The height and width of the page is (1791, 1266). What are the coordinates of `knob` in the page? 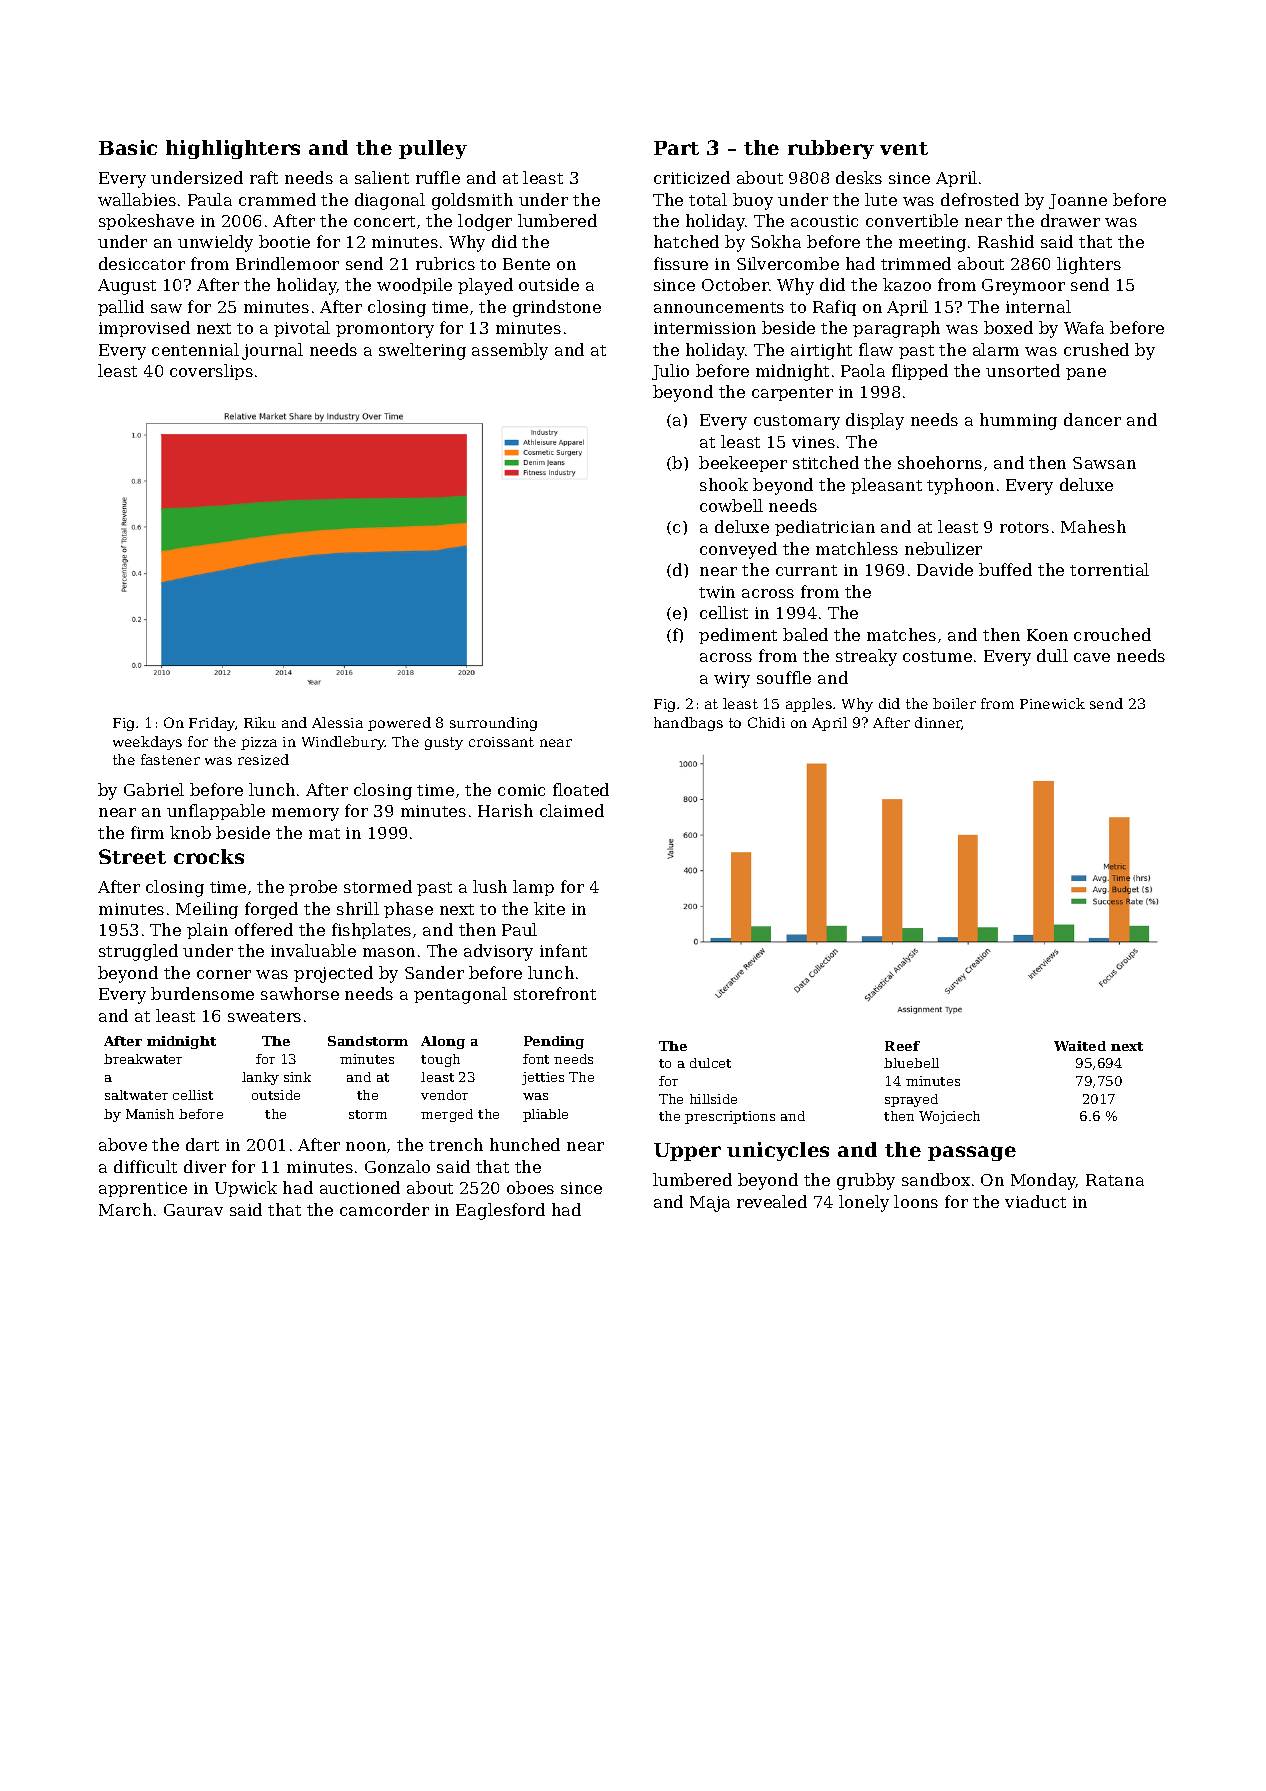 It's located at (190, 832).
